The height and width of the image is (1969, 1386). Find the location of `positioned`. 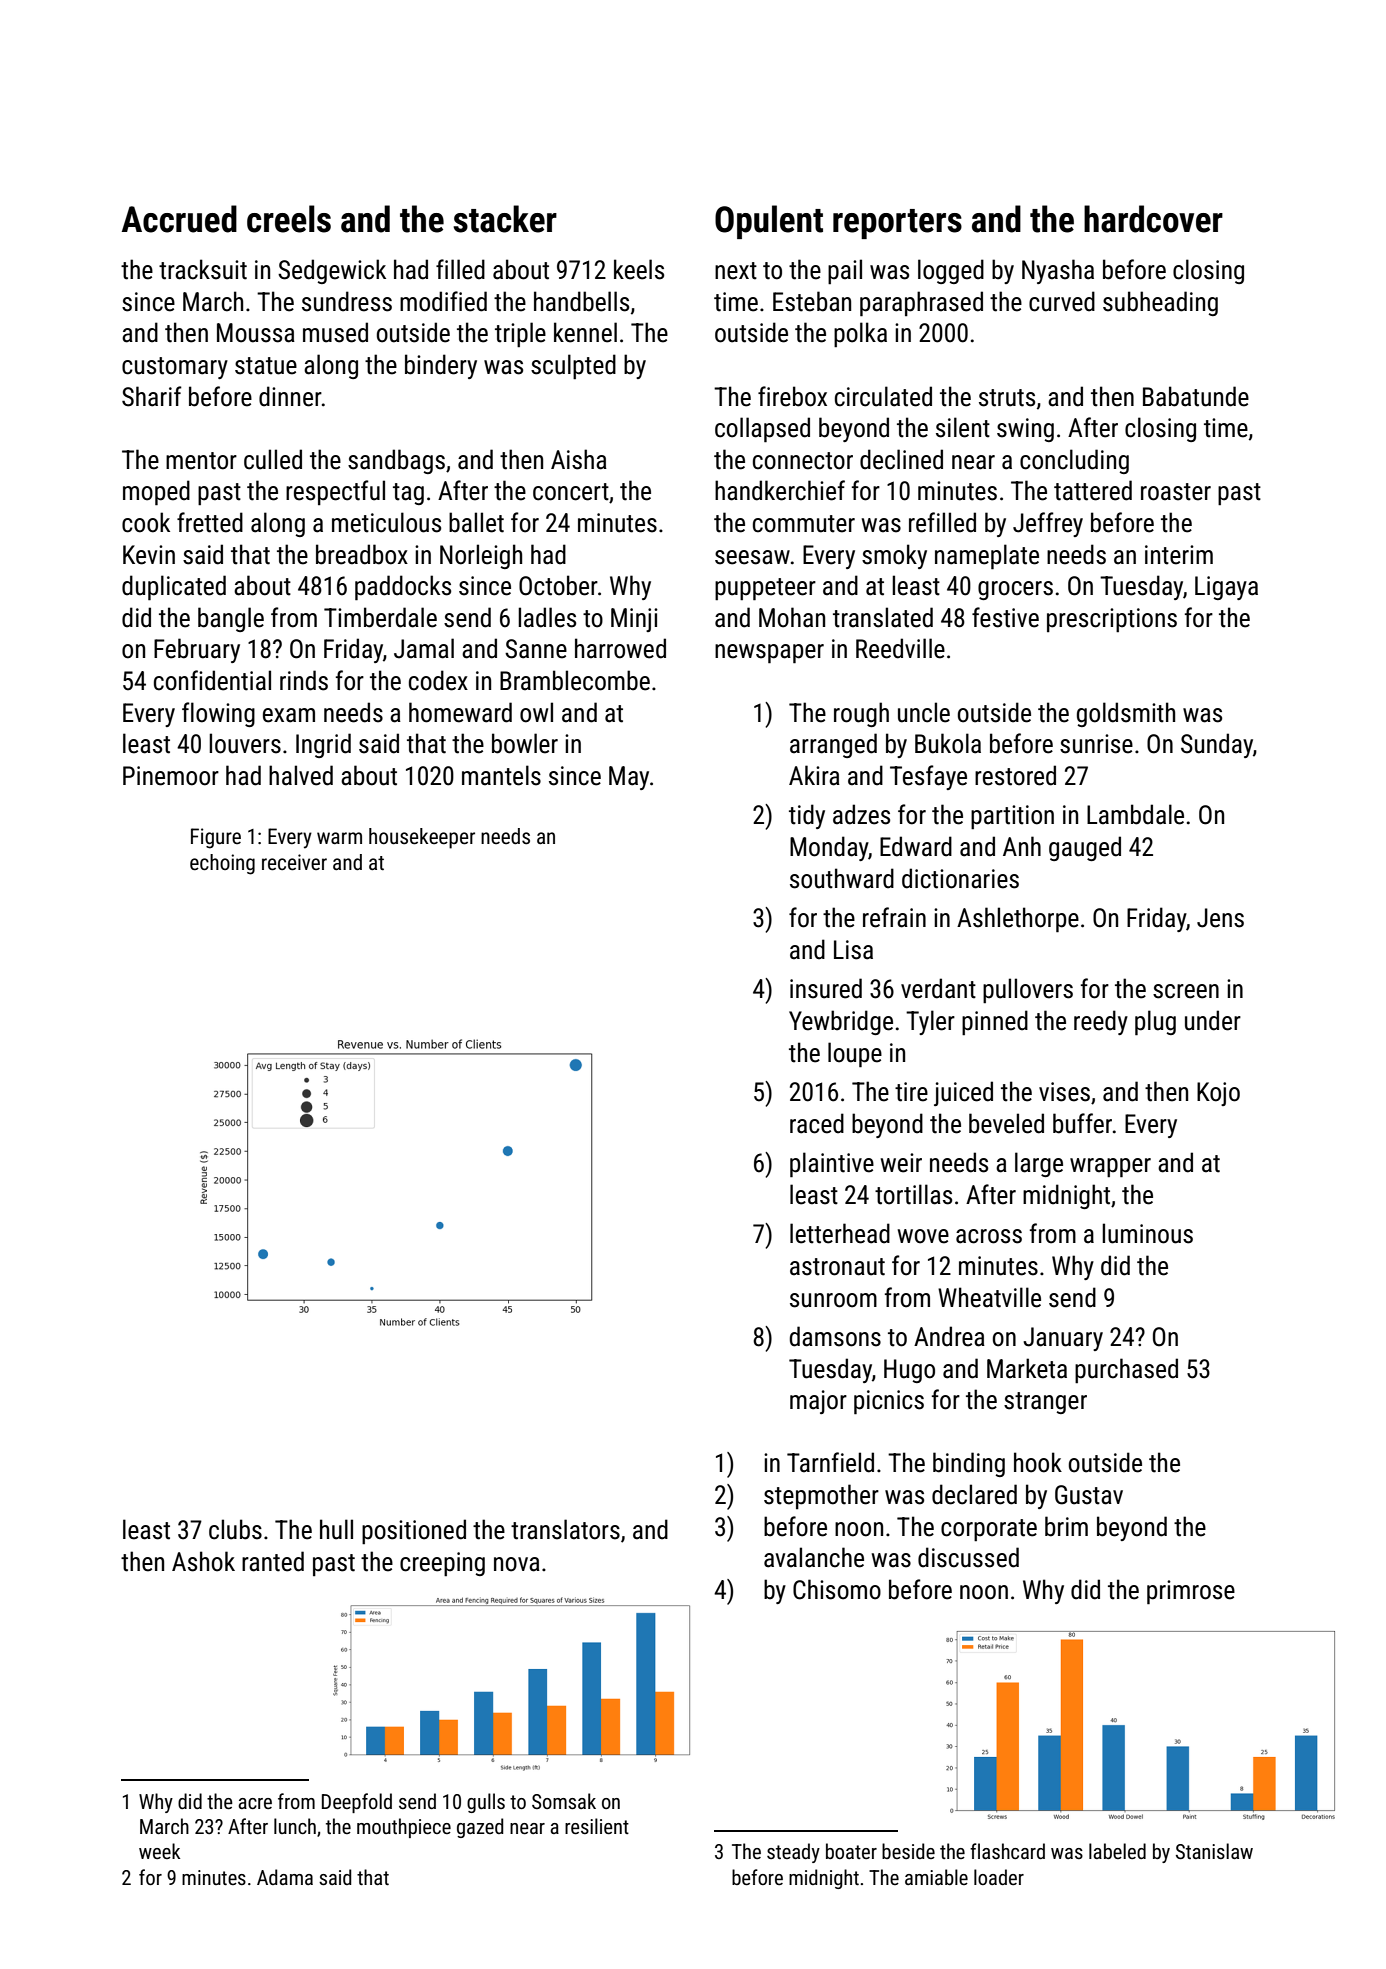

positioned is located at coordinates (414, 1531).
